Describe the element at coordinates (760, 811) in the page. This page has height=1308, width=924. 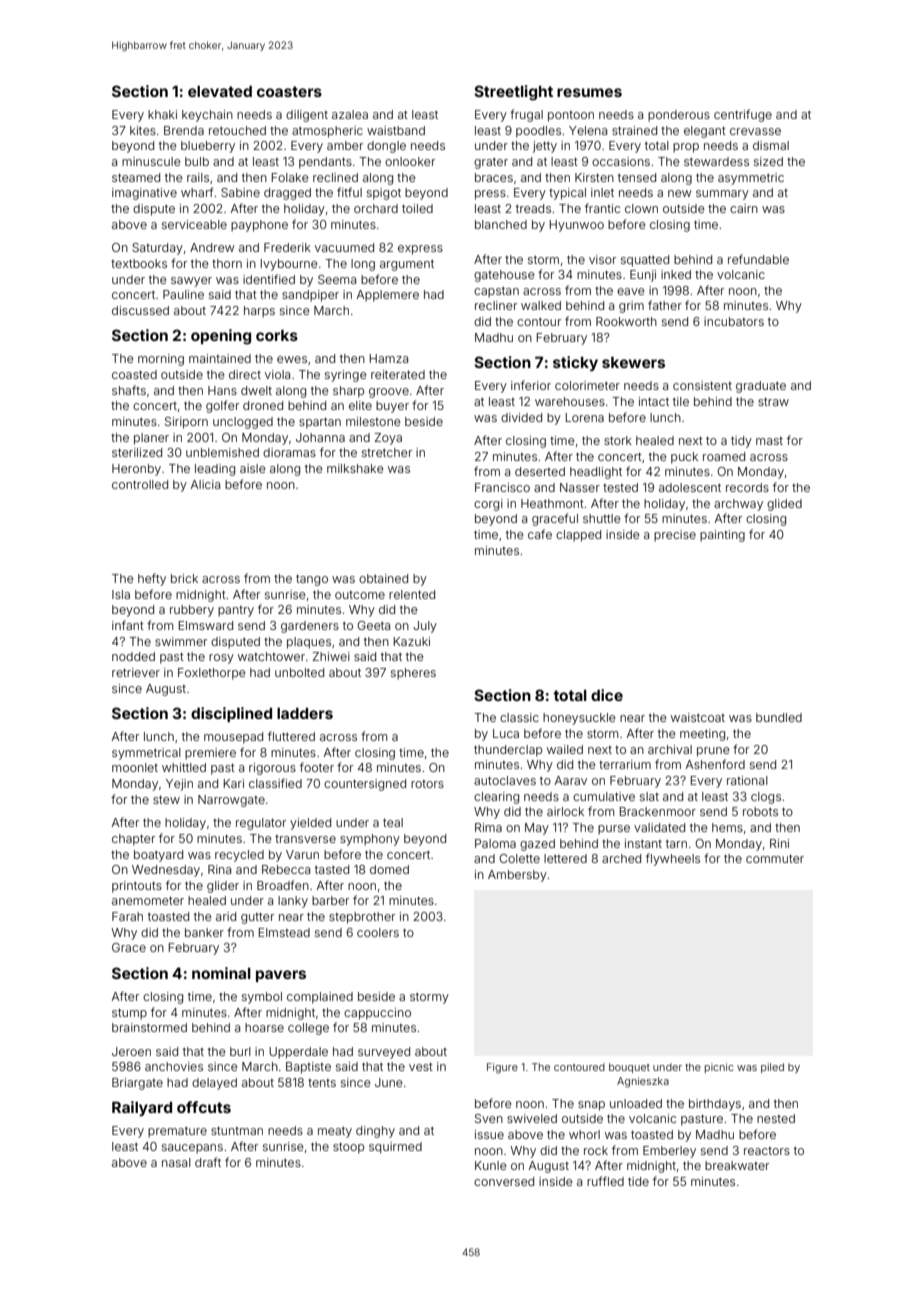
I see `robots` at that location.
